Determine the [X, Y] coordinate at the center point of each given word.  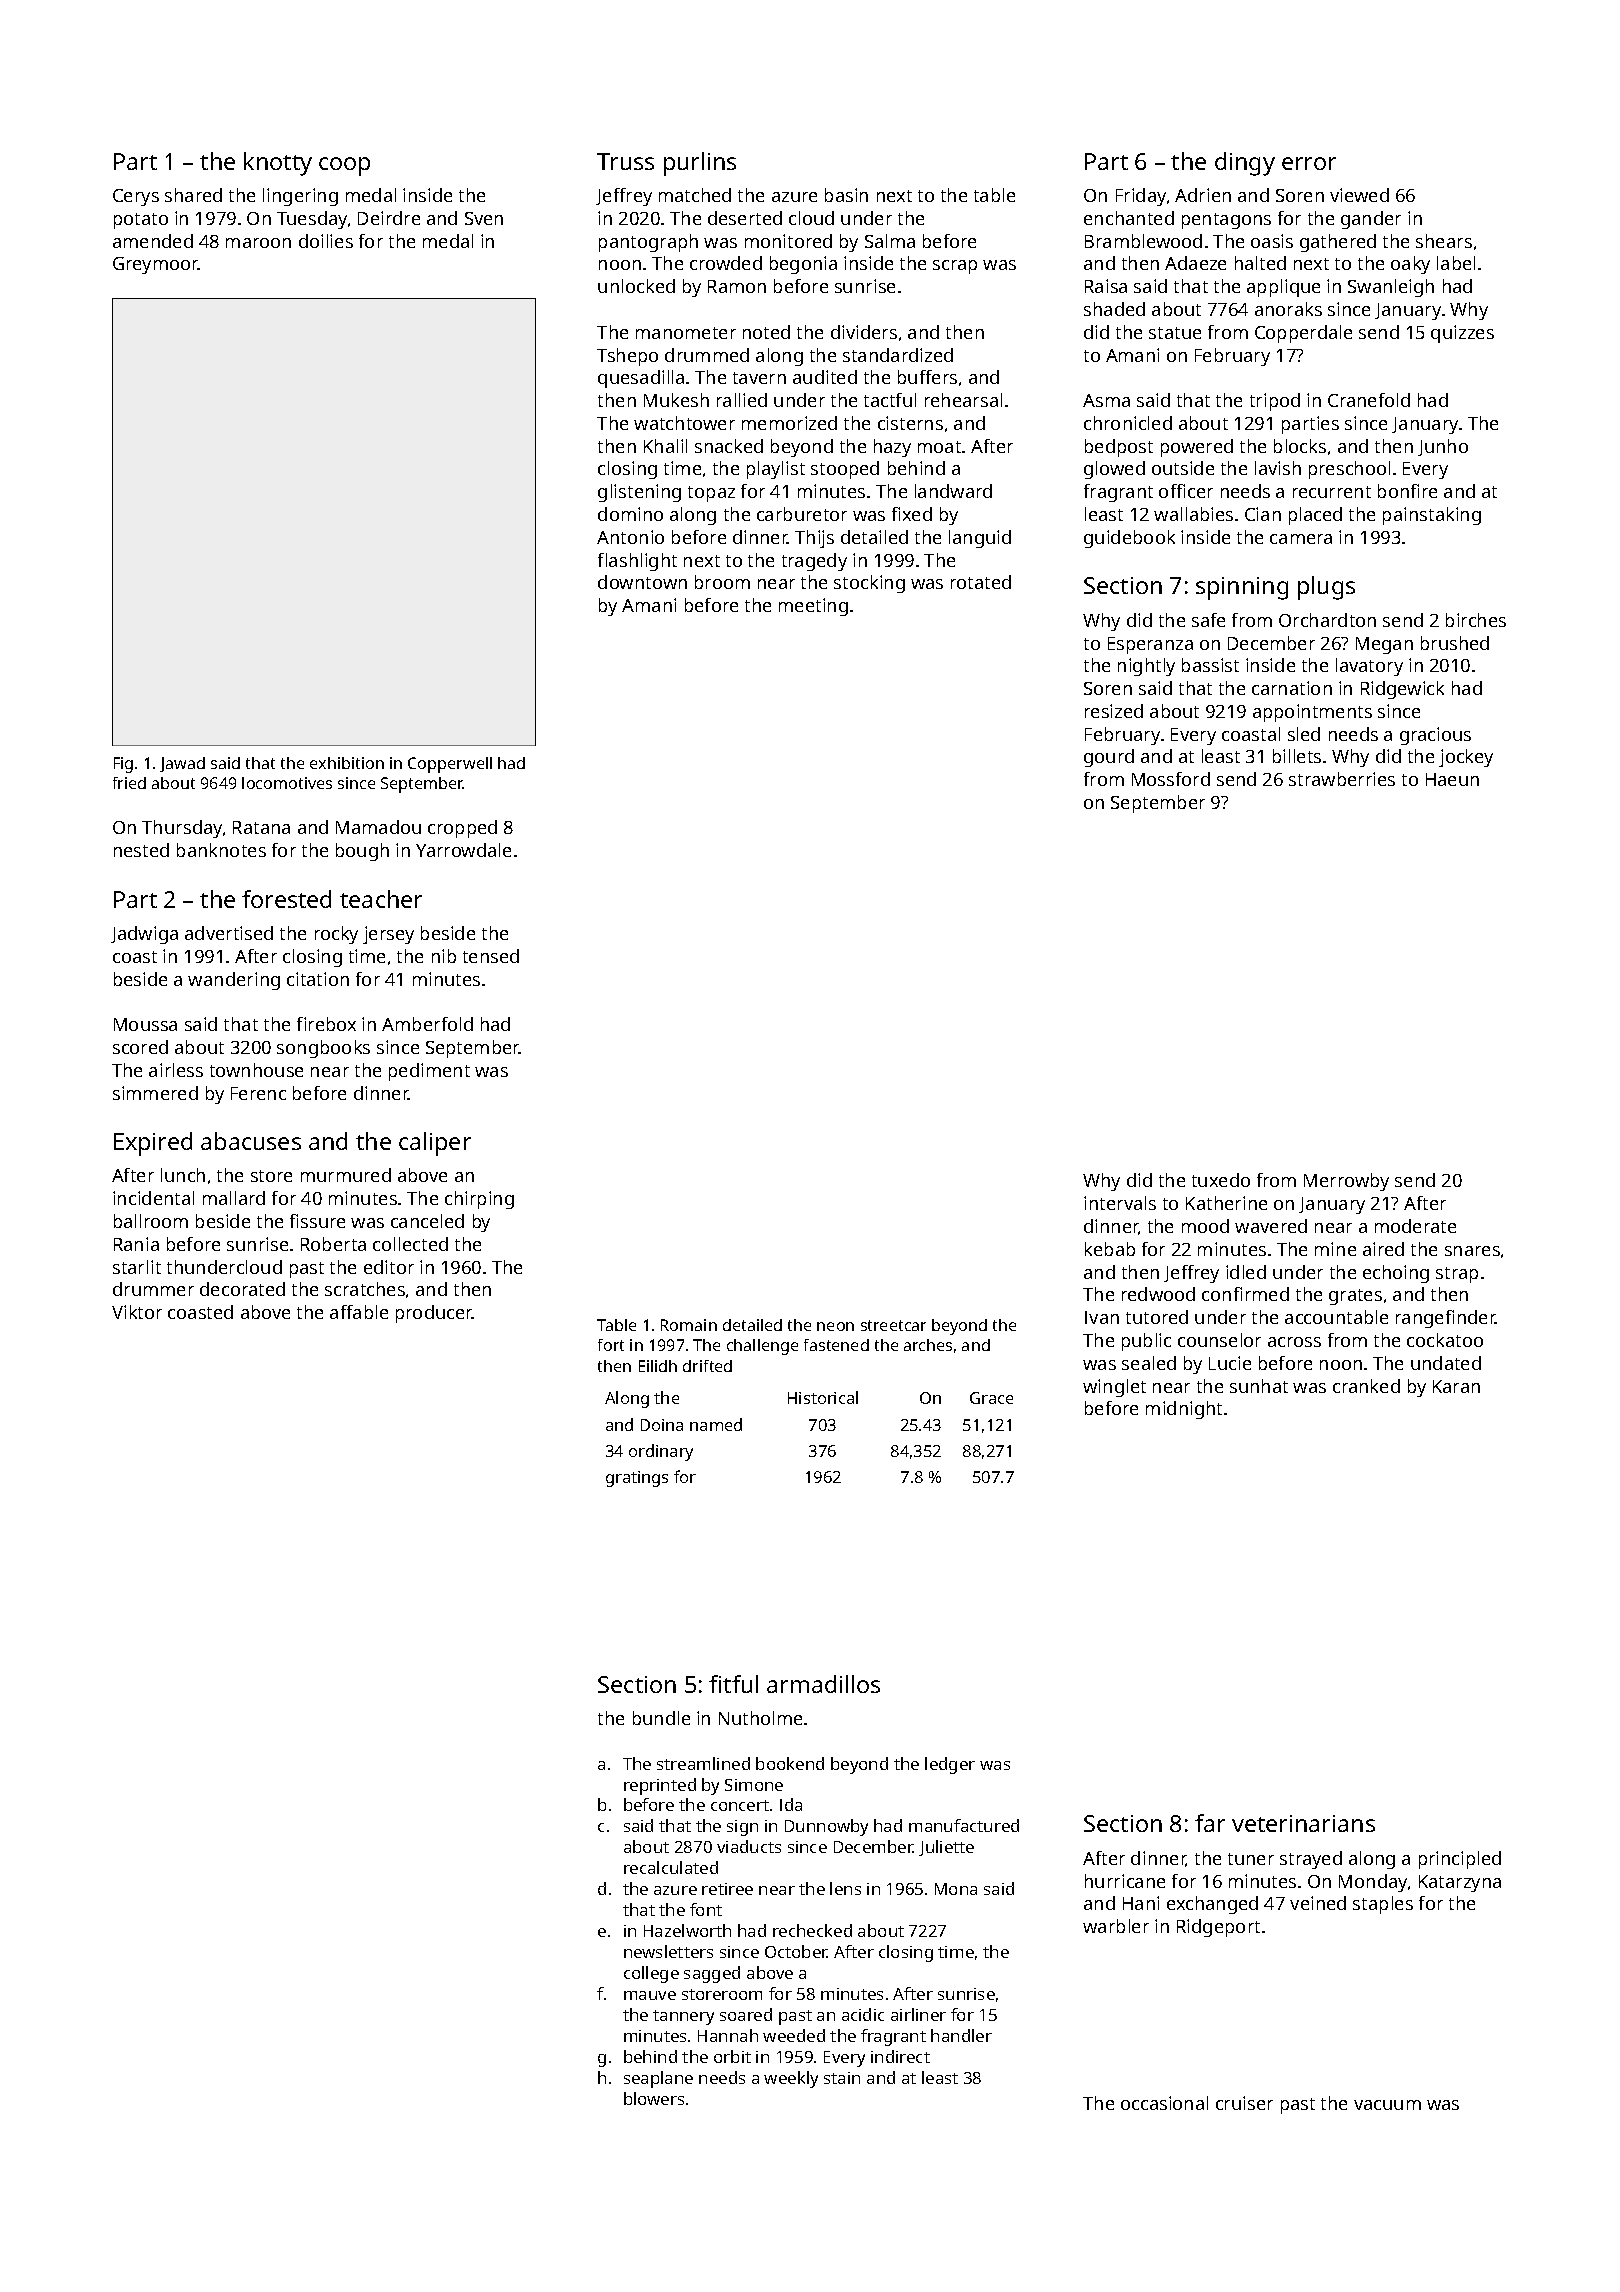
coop [344, 166]
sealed [1149, 1363]
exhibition [347, 763]
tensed [491, 956]
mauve [650, 1995]
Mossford [1171, 779]
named [716, 1424]
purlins [700, 164]
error [1309, 163]
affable [359, 1312]
